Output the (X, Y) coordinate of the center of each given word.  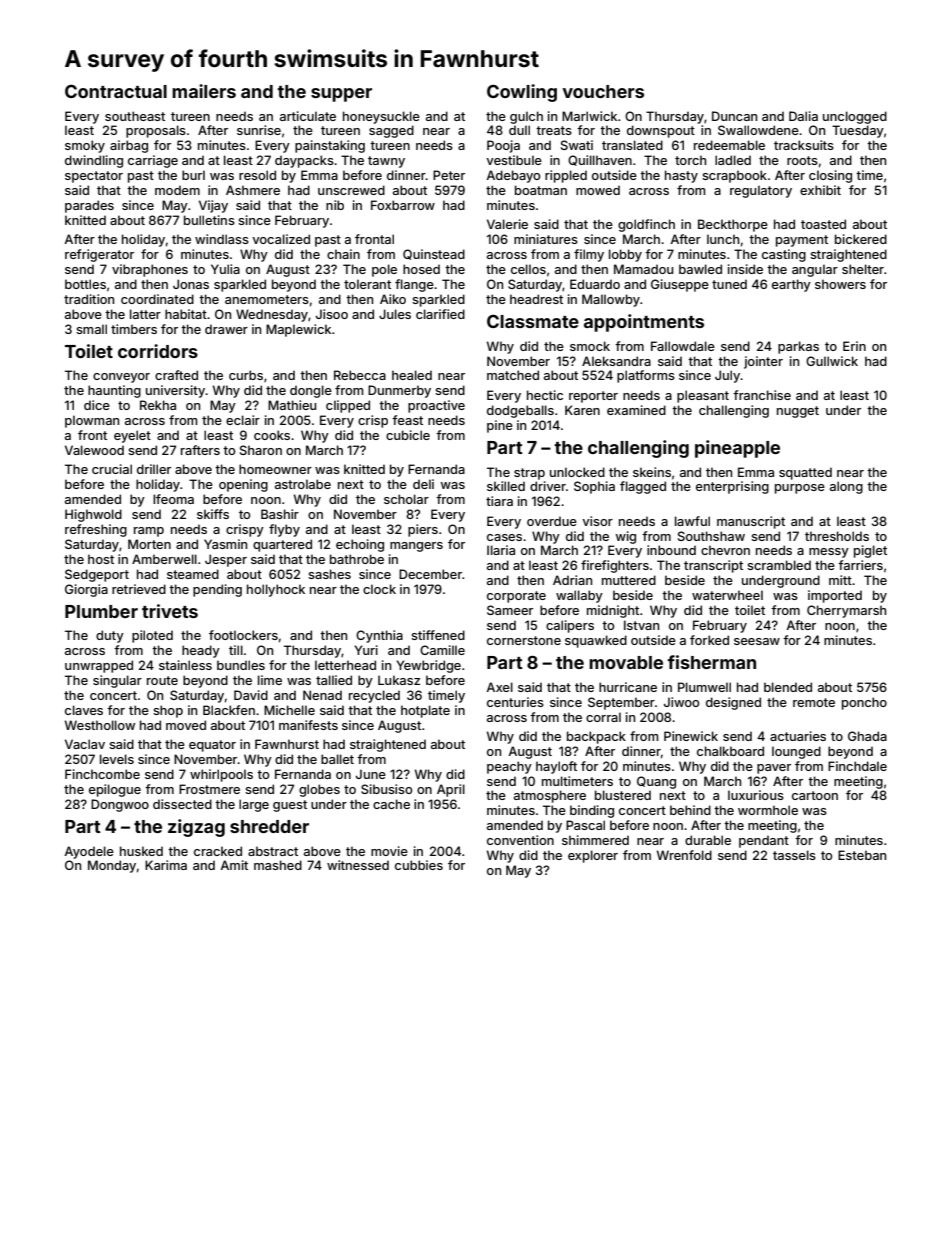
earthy (791, 285)
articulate (308, 116)
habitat (186, 314)
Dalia (803, 116)
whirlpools (221, 775)
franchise (762, 395)
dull (519, 130)
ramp (149, 532)
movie (389, 851)
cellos (528, 269)
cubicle (408, 435)
